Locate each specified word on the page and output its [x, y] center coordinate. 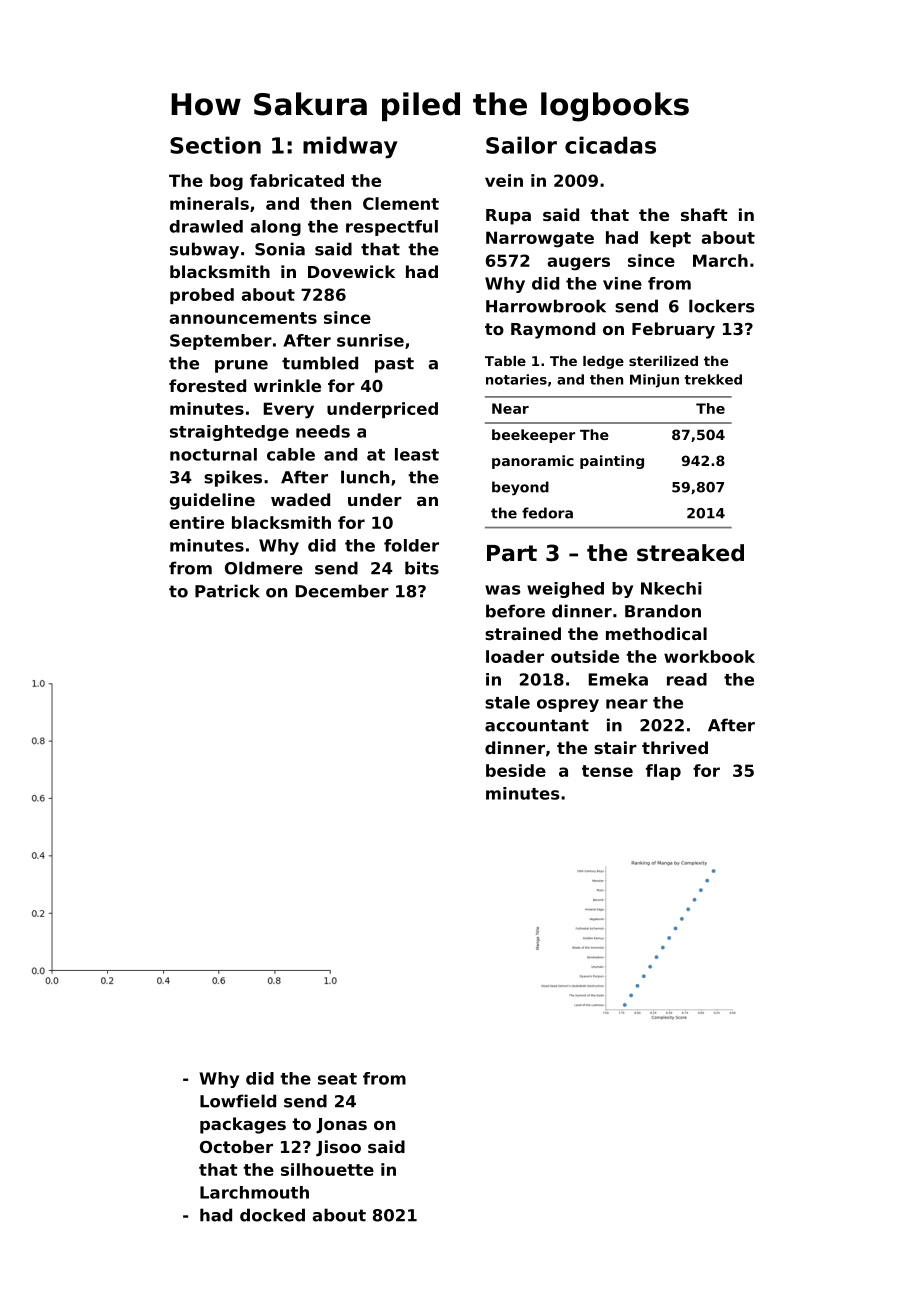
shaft [704, 214]
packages [243, 1125]
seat [337, 1079]
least [417, 454]
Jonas [341, 1126]
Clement [401, 203]
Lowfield [238, 1101]
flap [663, 772]
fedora [547, 513]
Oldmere [264, 568]
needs [323, 431]
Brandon [663, 611]
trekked [713, 379]
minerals [209, 203]
